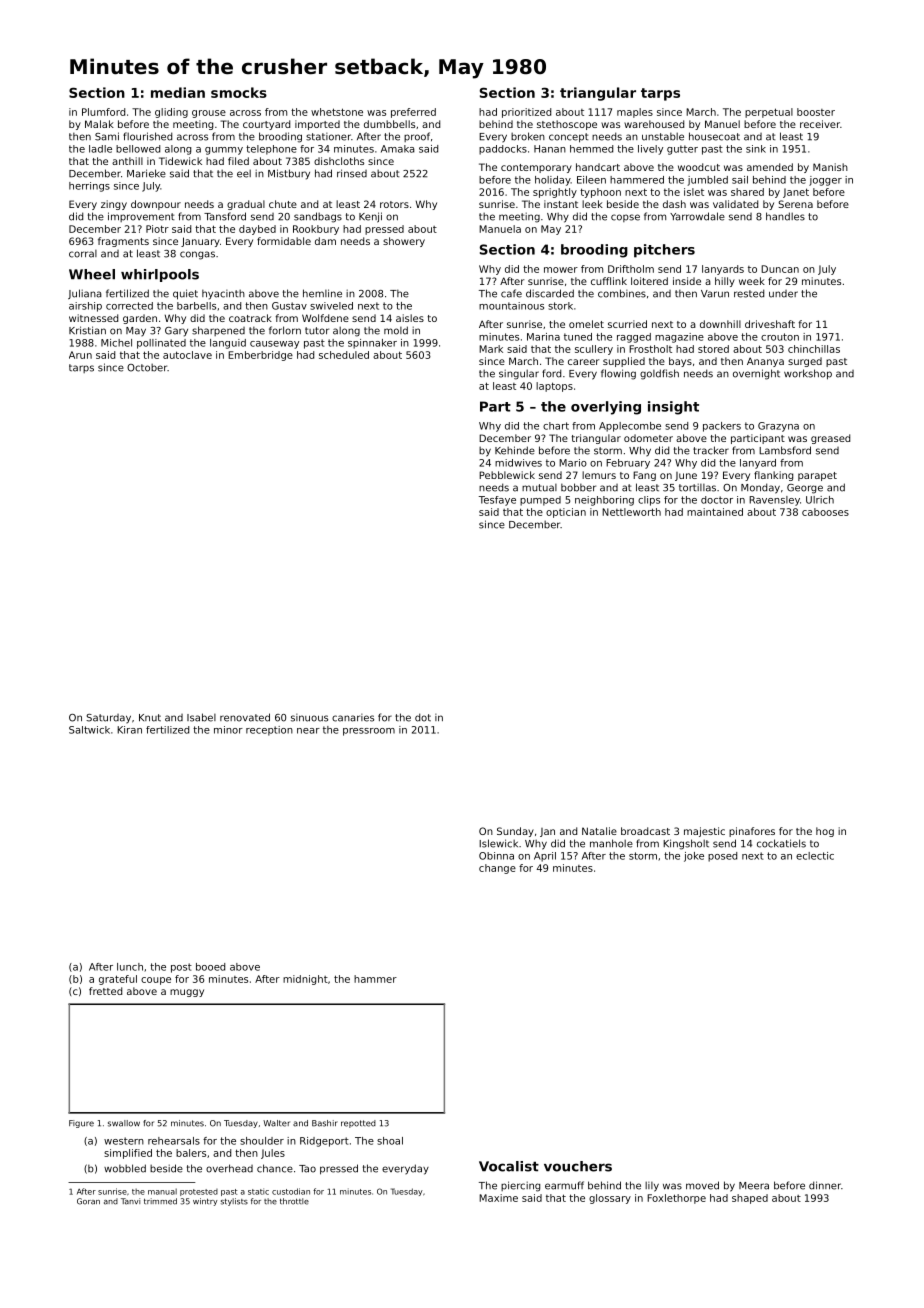  I want to click on whetstone, so click(337, 112).
